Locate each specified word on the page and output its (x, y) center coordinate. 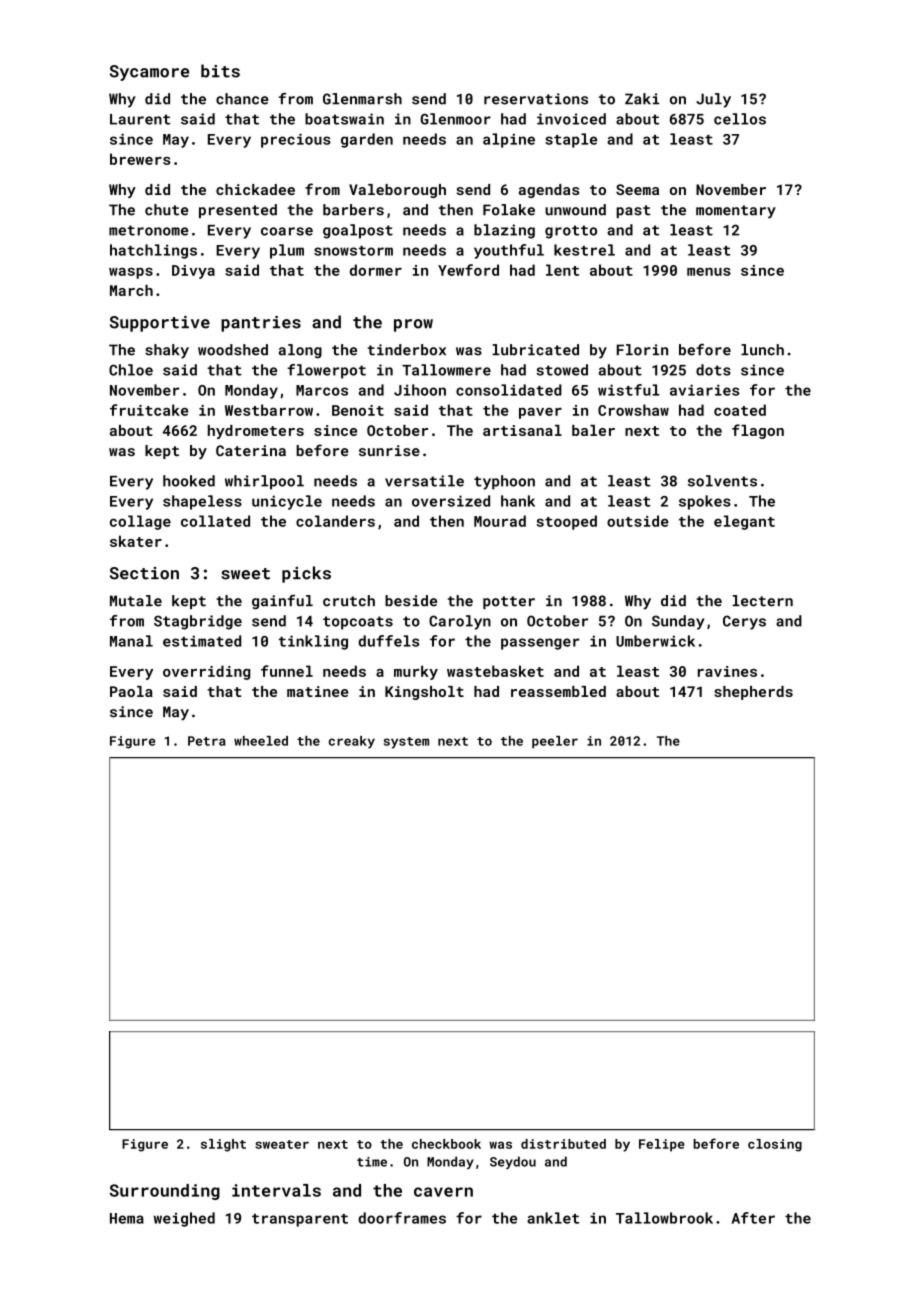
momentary (736, 212)
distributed (563, 1144)
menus (709, 271)
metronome (149, 230)
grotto (571, 232)
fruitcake (149, 410)
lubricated (535, 350)
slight (223, 1145)
